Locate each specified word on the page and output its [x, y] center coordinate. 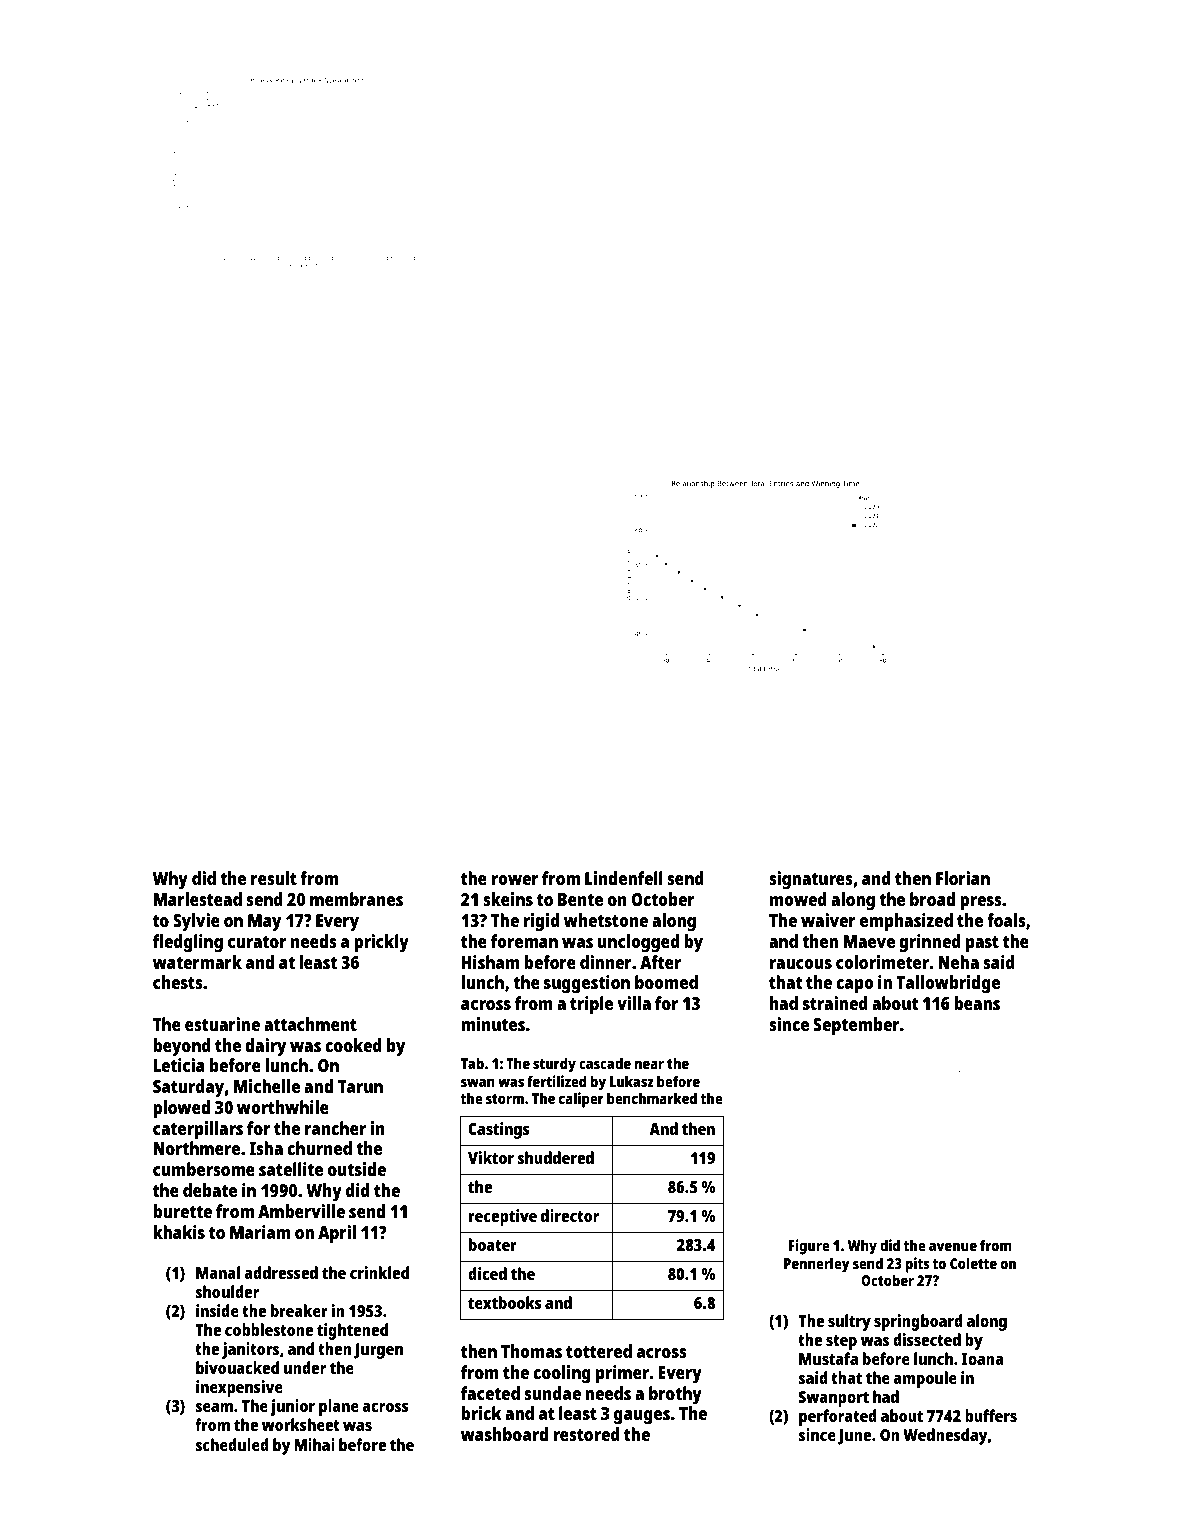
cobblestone [269, 1329]
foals [1006, 920]
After [660, 962]
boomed [666, 982]
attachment [310, 1024]
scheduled [232, 1444]
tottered [599, 1351]
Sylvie [196, 922]
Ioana [983, 1359]
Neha [958, 962]
